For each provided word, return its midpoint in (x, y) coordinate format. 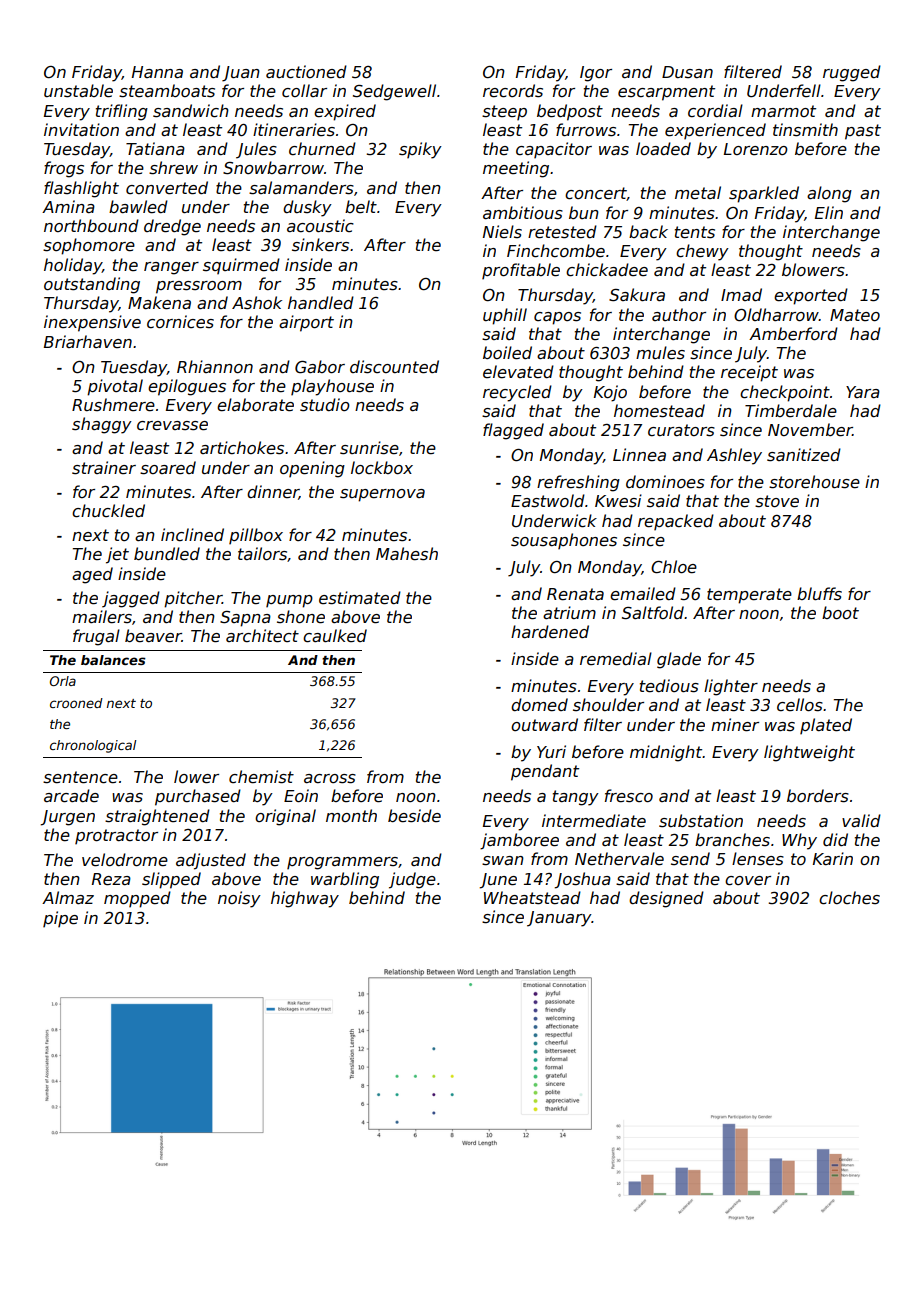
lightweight (809, 753)
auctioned (306, 72)
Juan (241, 74)
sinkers (320, 245)
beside (414, 816)
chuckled (108, 511)
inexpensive (92, 323)
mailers (102, 617)
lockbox (382, 467)
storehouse (814, 482)
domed (539, 705)
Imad (741, 294)
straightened (157, 817)
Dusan (687, 72)
